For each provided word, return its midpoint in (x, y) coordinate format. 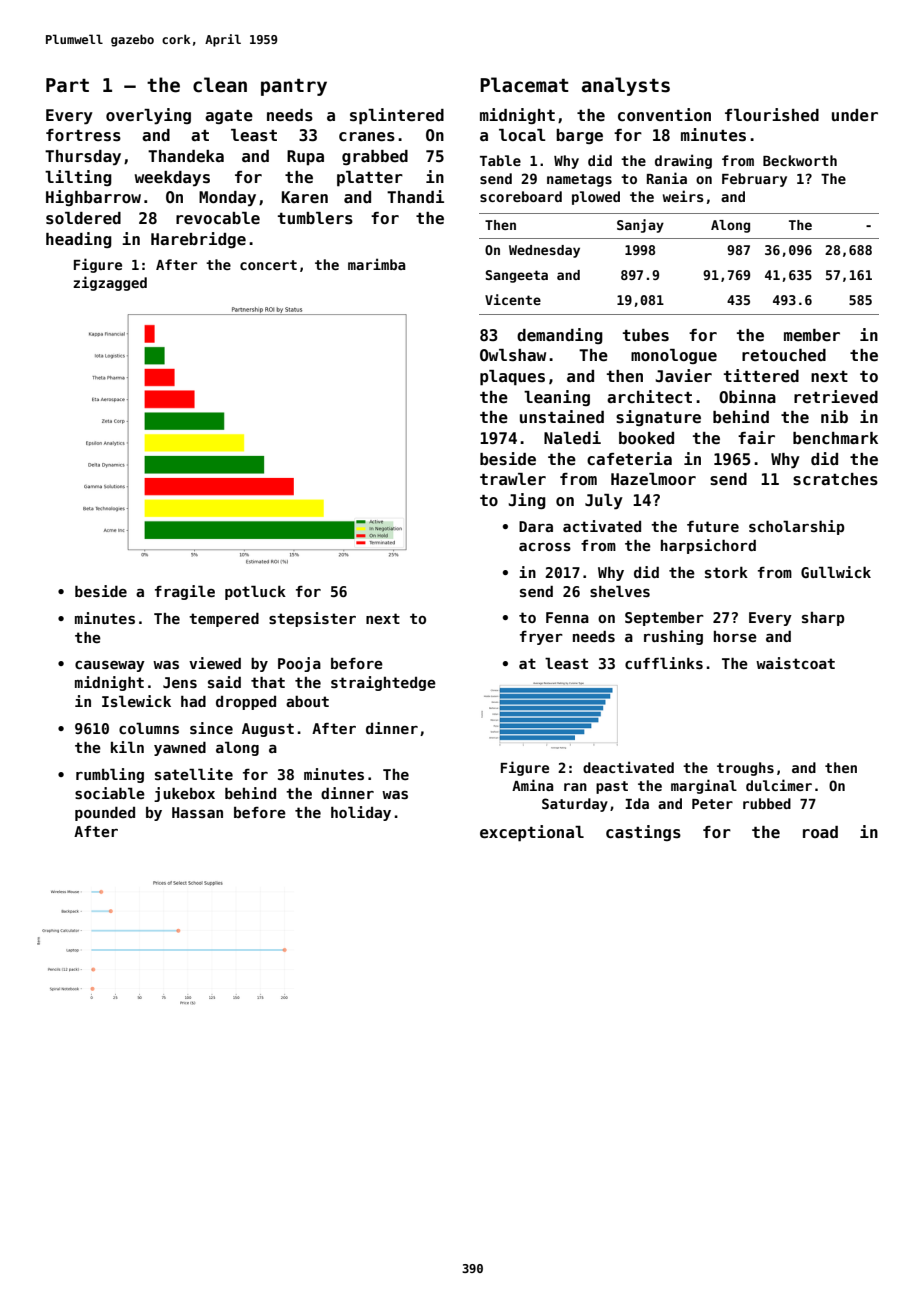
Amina (533, 785)
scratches (835, 479)
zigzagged (110, 283)
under (855, 115)
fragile (185, 592)
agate (229, 117)
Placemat (524, 85)
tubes (646, 335)
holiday (361, 813)
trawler (513, 479)
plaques (512, 378)
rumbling (110, 775)
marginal (704, 786)
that (268, 682)
